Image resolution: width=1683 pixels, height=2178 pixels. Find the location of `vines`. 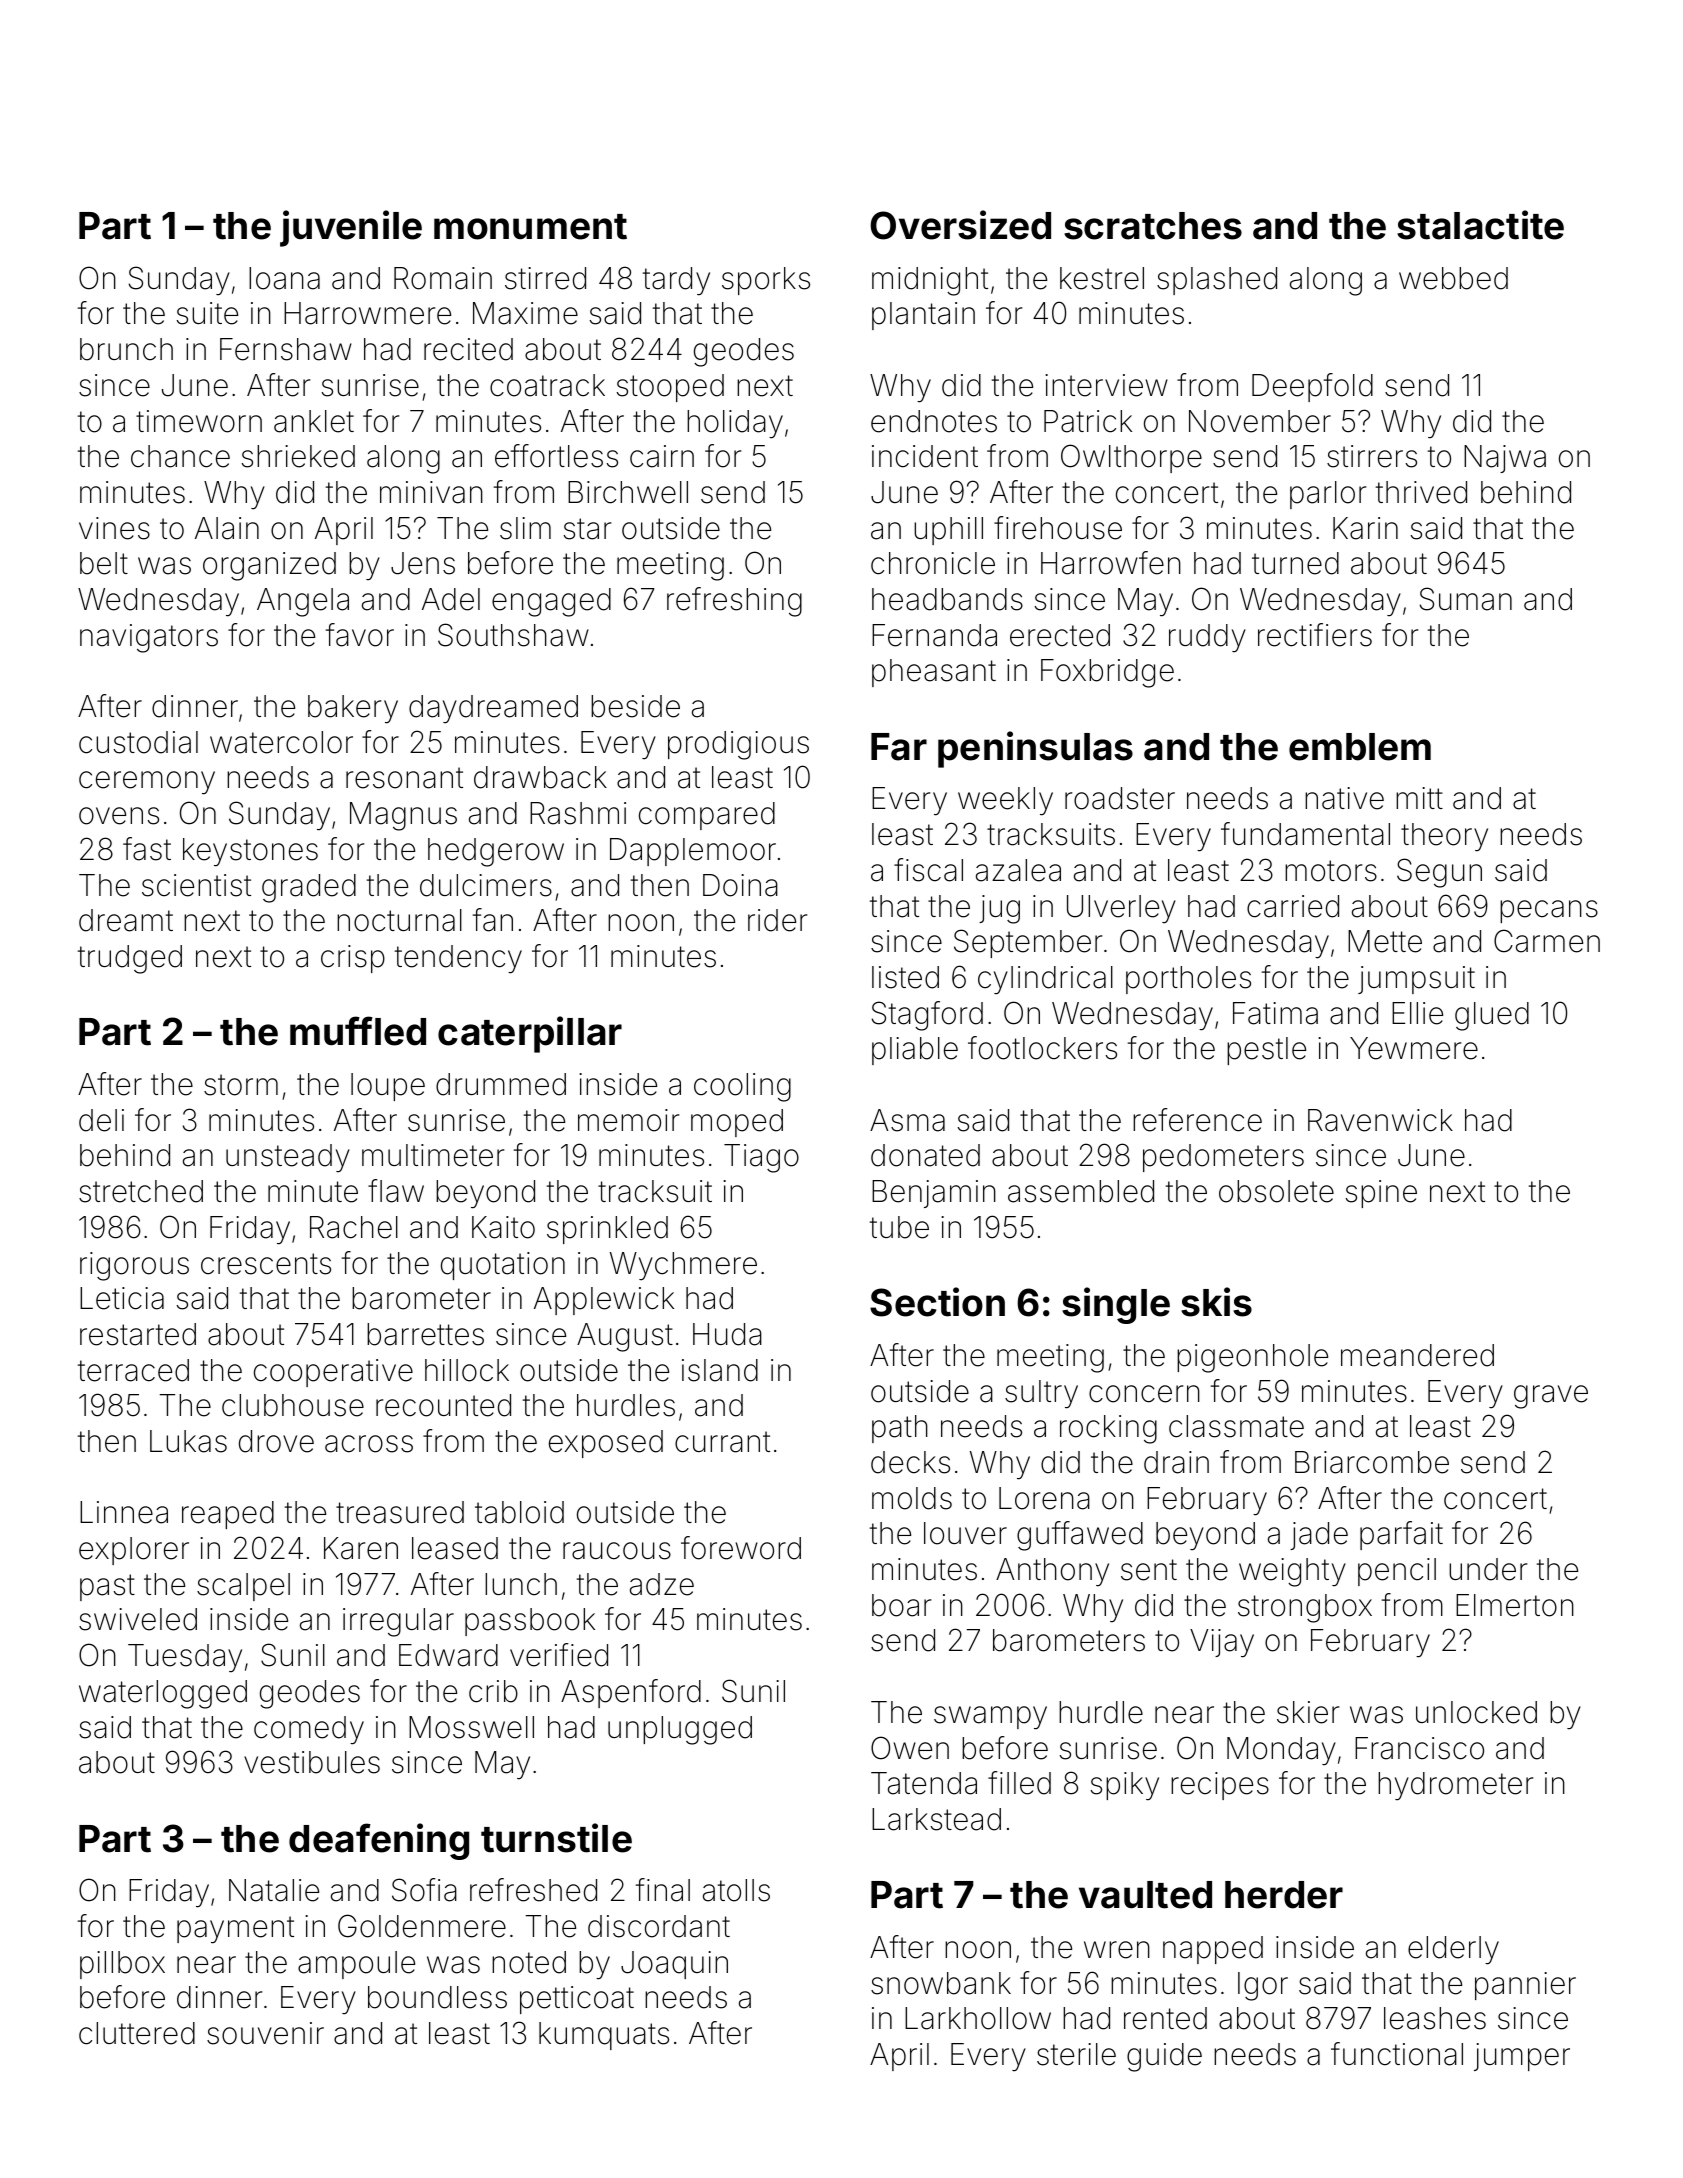

vines is located at coordinates (114, 528).
